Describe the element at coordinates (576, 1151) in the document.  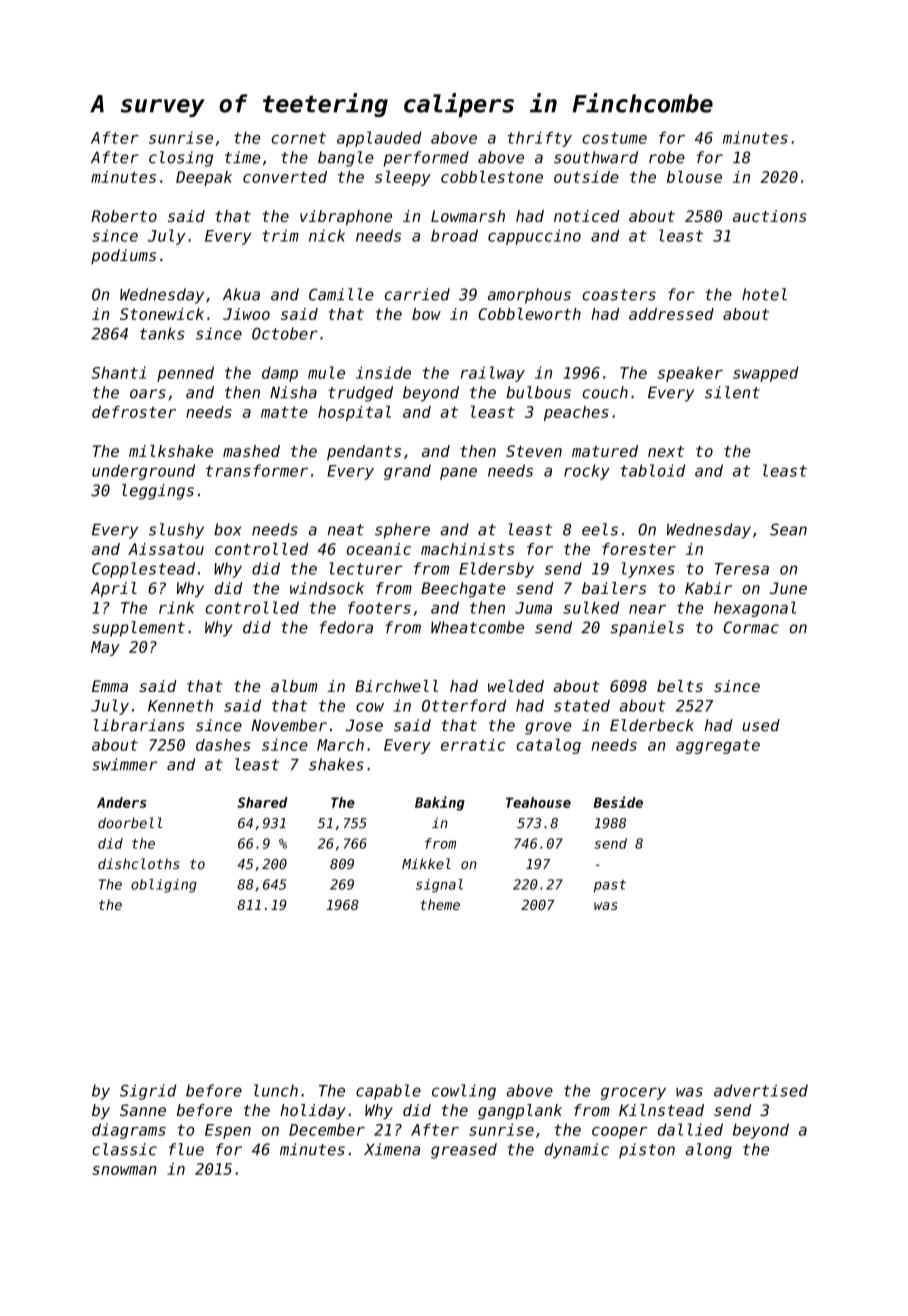
I see `dynamic` at that location.
